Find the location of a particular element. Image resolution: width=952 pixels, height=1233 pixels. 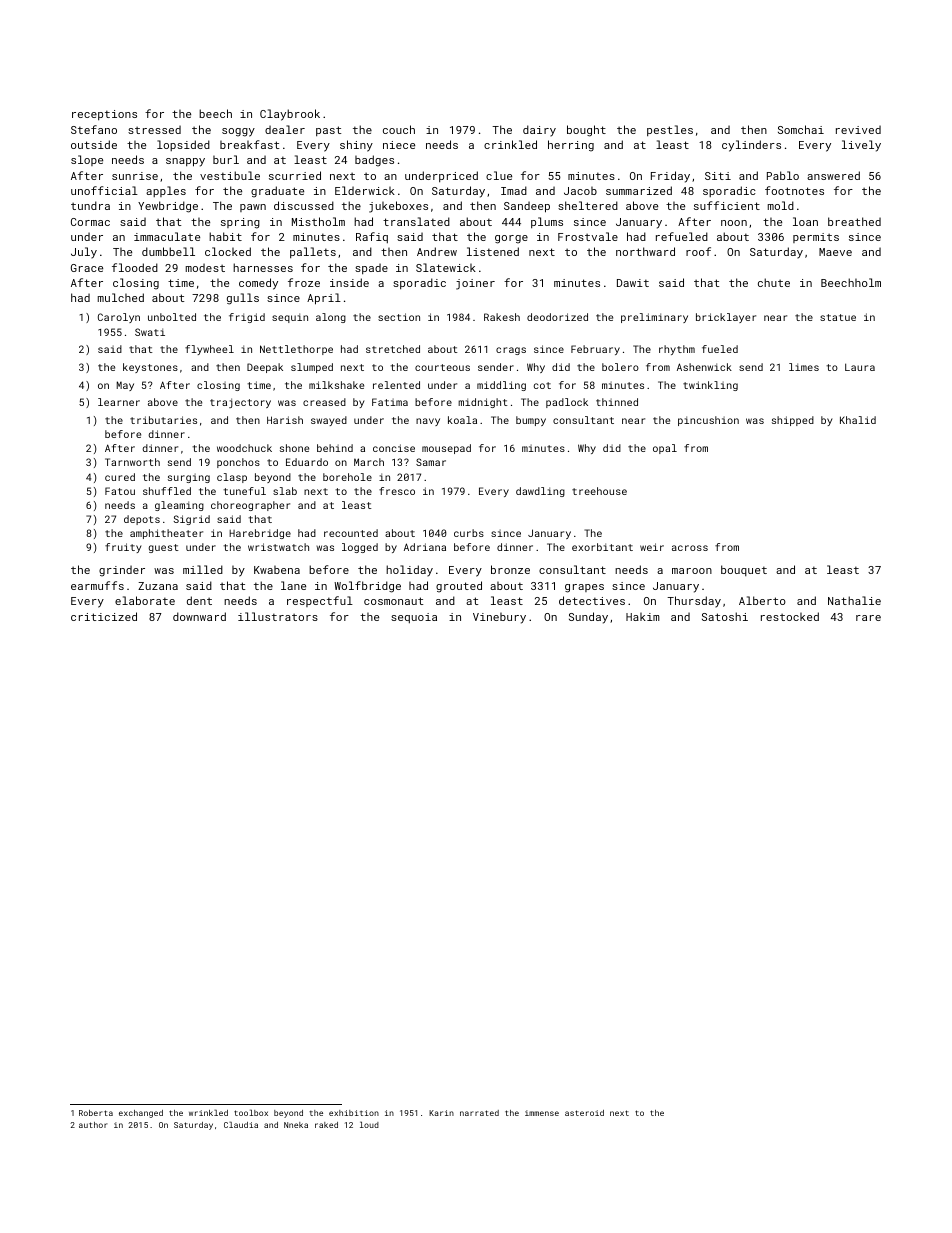

Fatima is located at coordinates (390, 402).
